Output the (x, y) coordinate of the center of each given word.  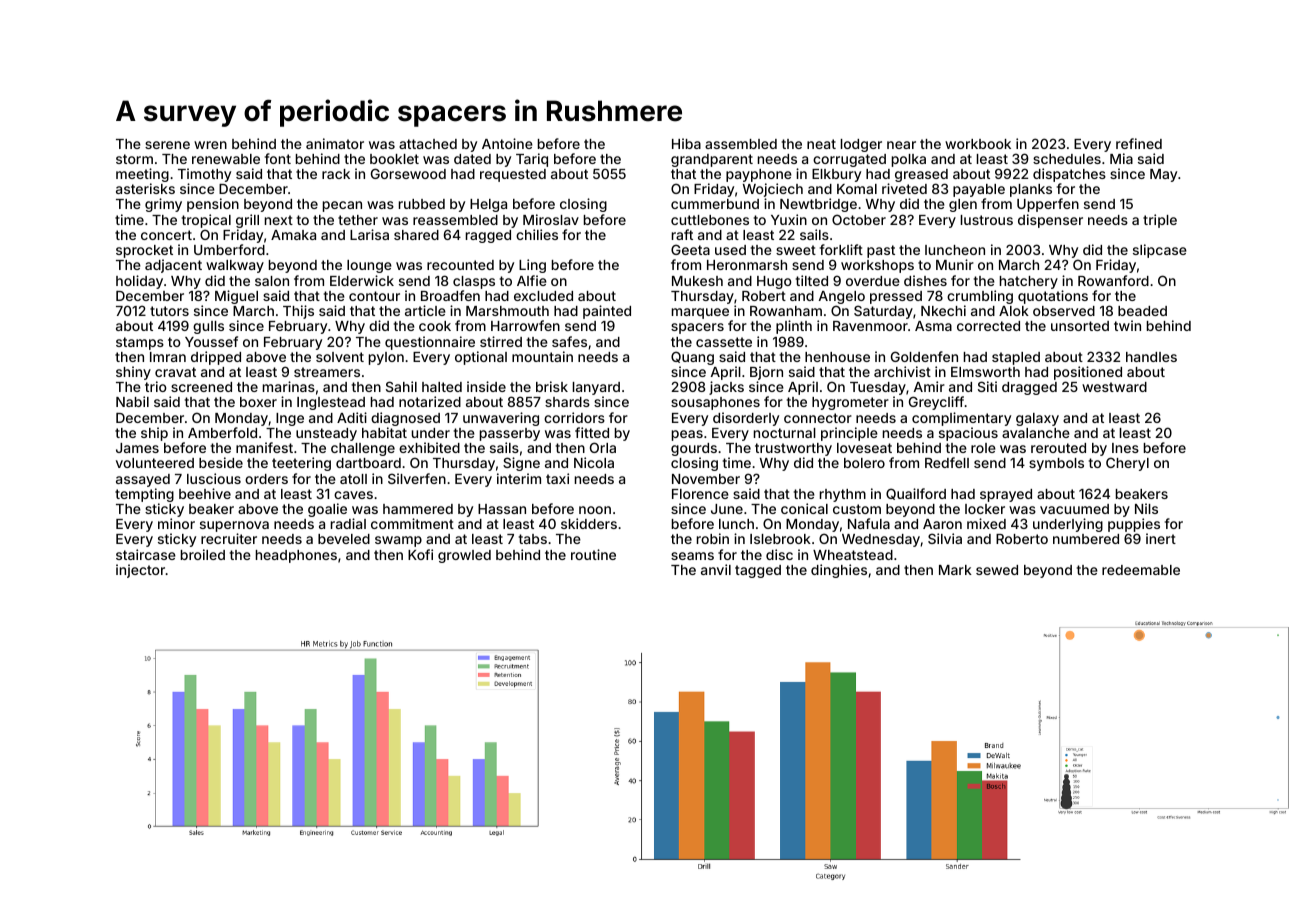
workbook (978, 144)
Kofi (420, 554)
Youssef (211, 341)
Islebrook (780, 539)
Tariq (532, 160)
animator (335, 143)
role (983, 448)
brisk (552, 386)
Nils (1146, 508)
